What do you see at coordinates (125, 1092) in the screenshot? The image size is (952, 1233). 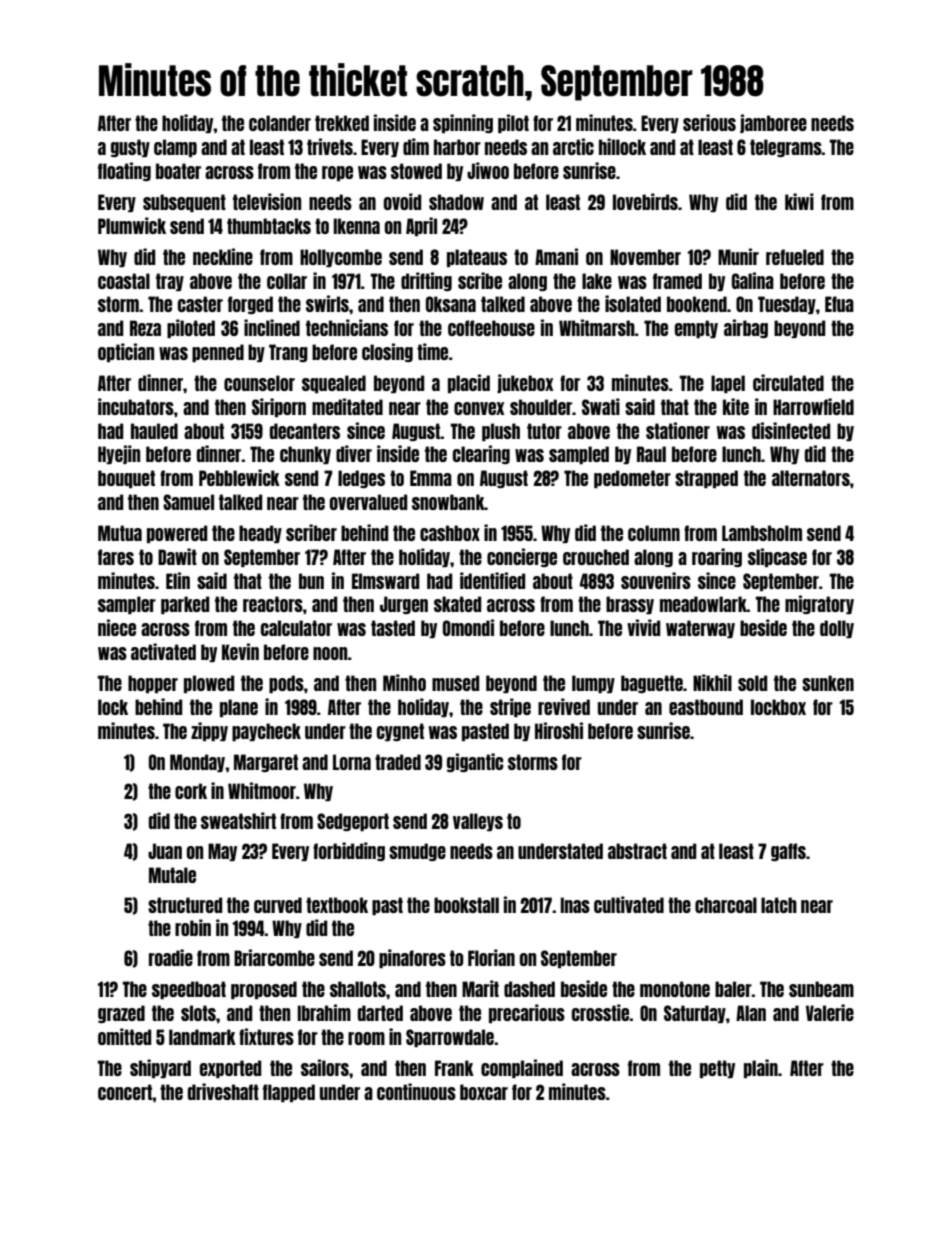 I see `concert` at bounding box center [125, 1092].
